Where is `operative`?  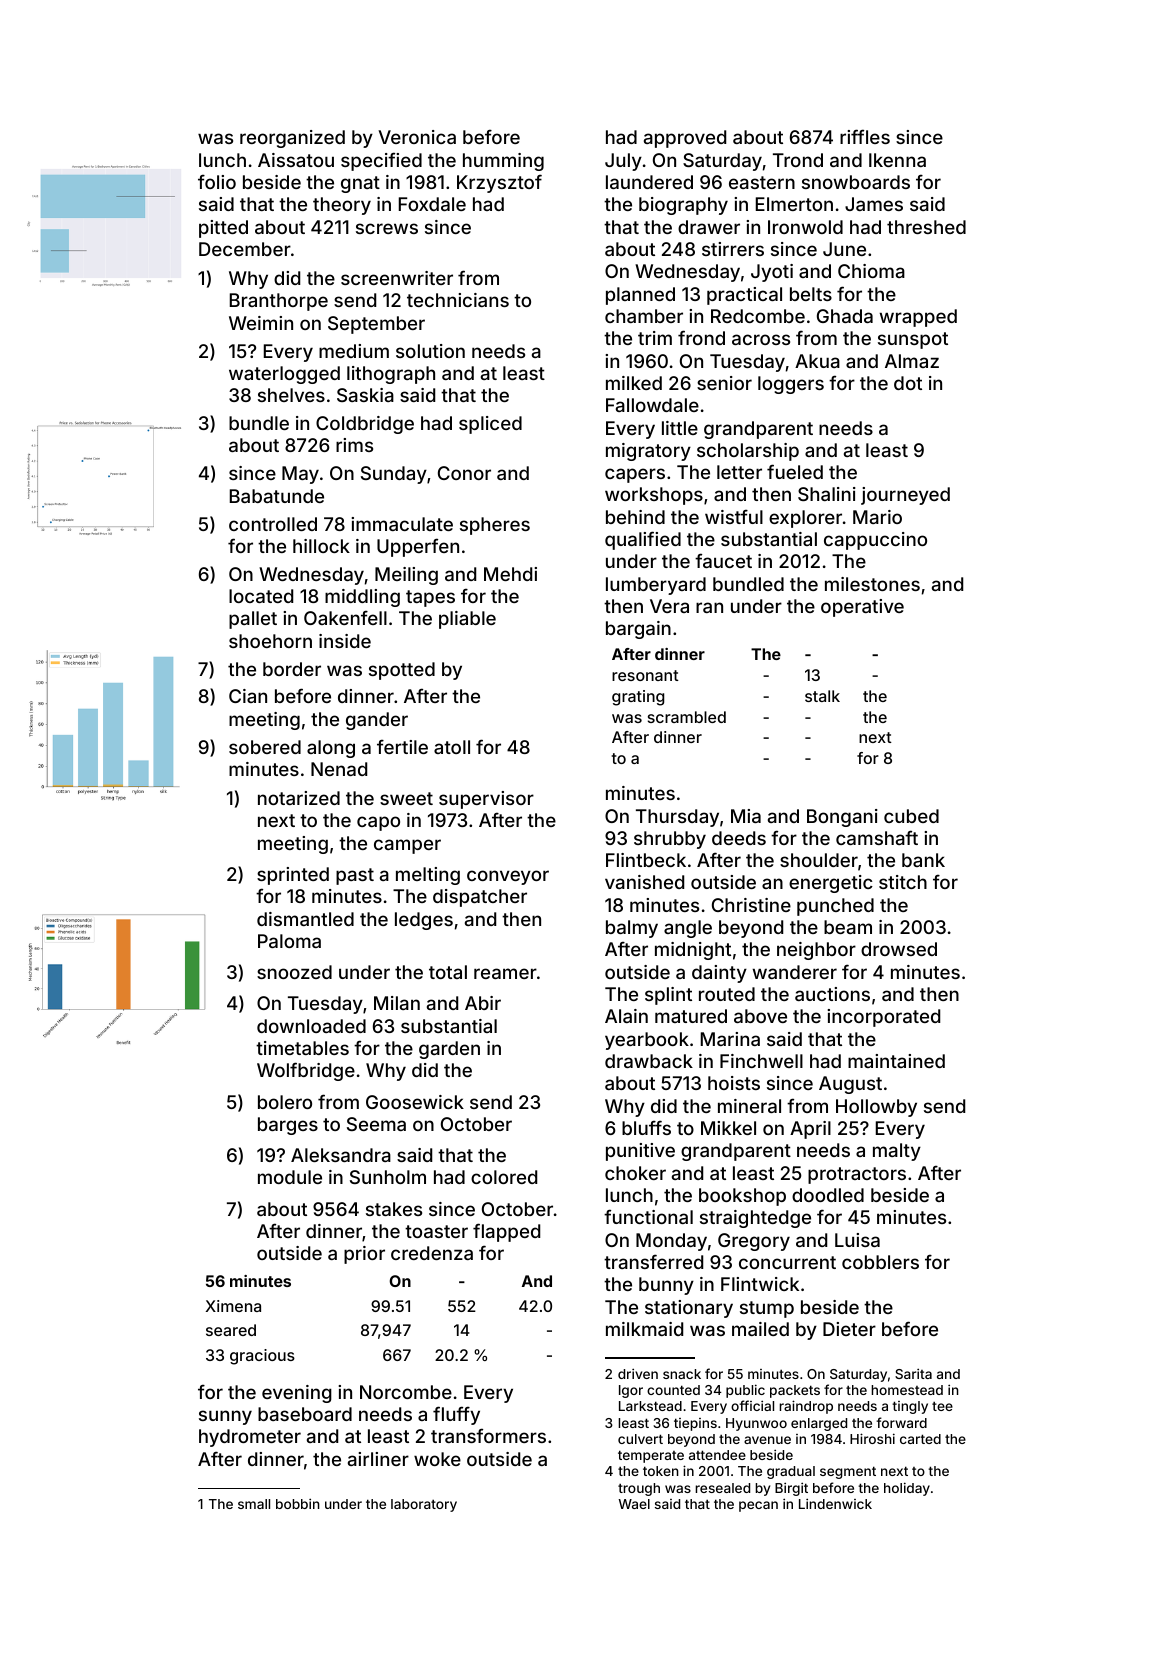 operative is located at coordinates (862, 608).
